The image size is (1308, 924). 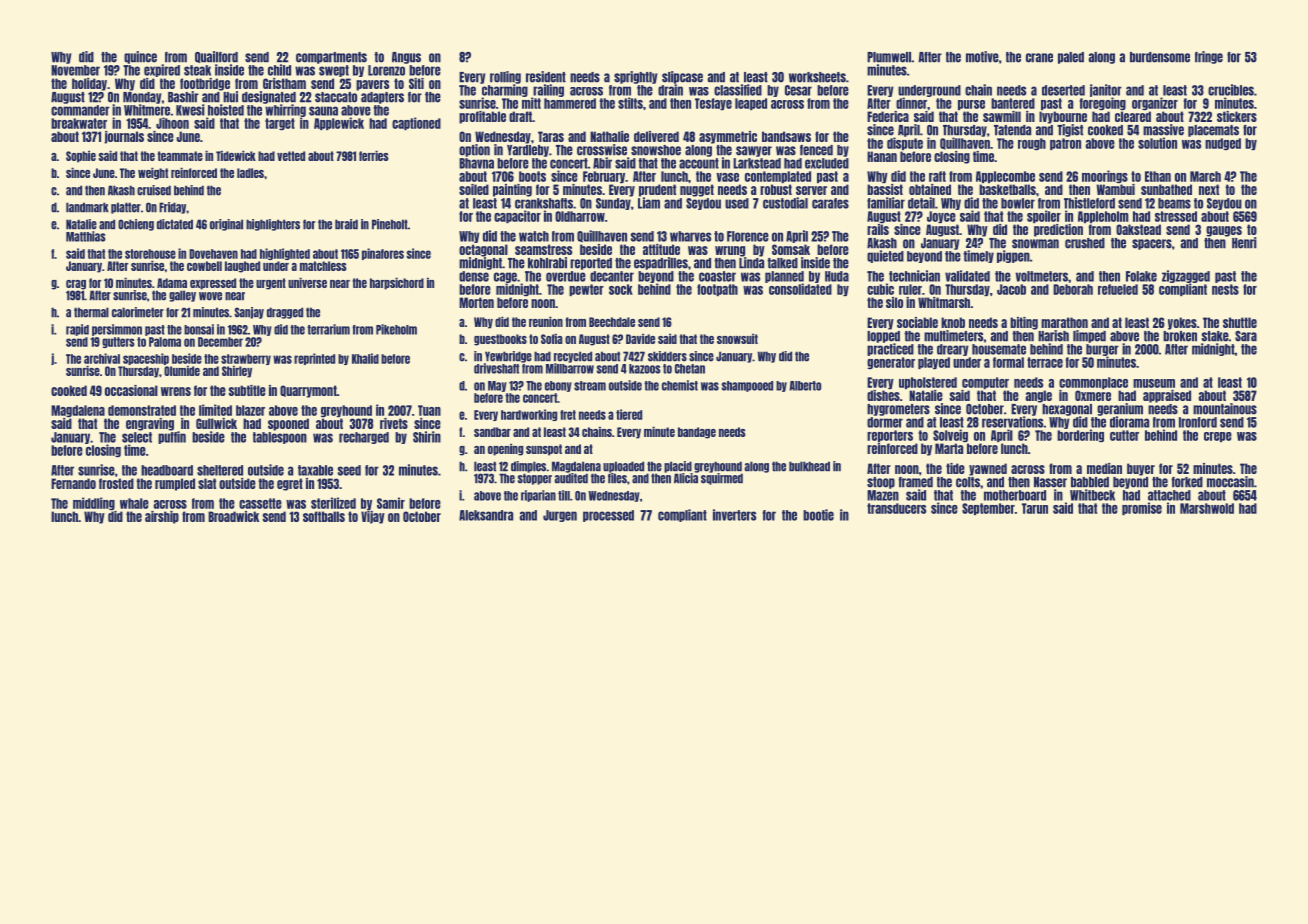 What do you see at coordinates (982, 57) in the document?
I see `motive` at bounding box center [982, 57].
